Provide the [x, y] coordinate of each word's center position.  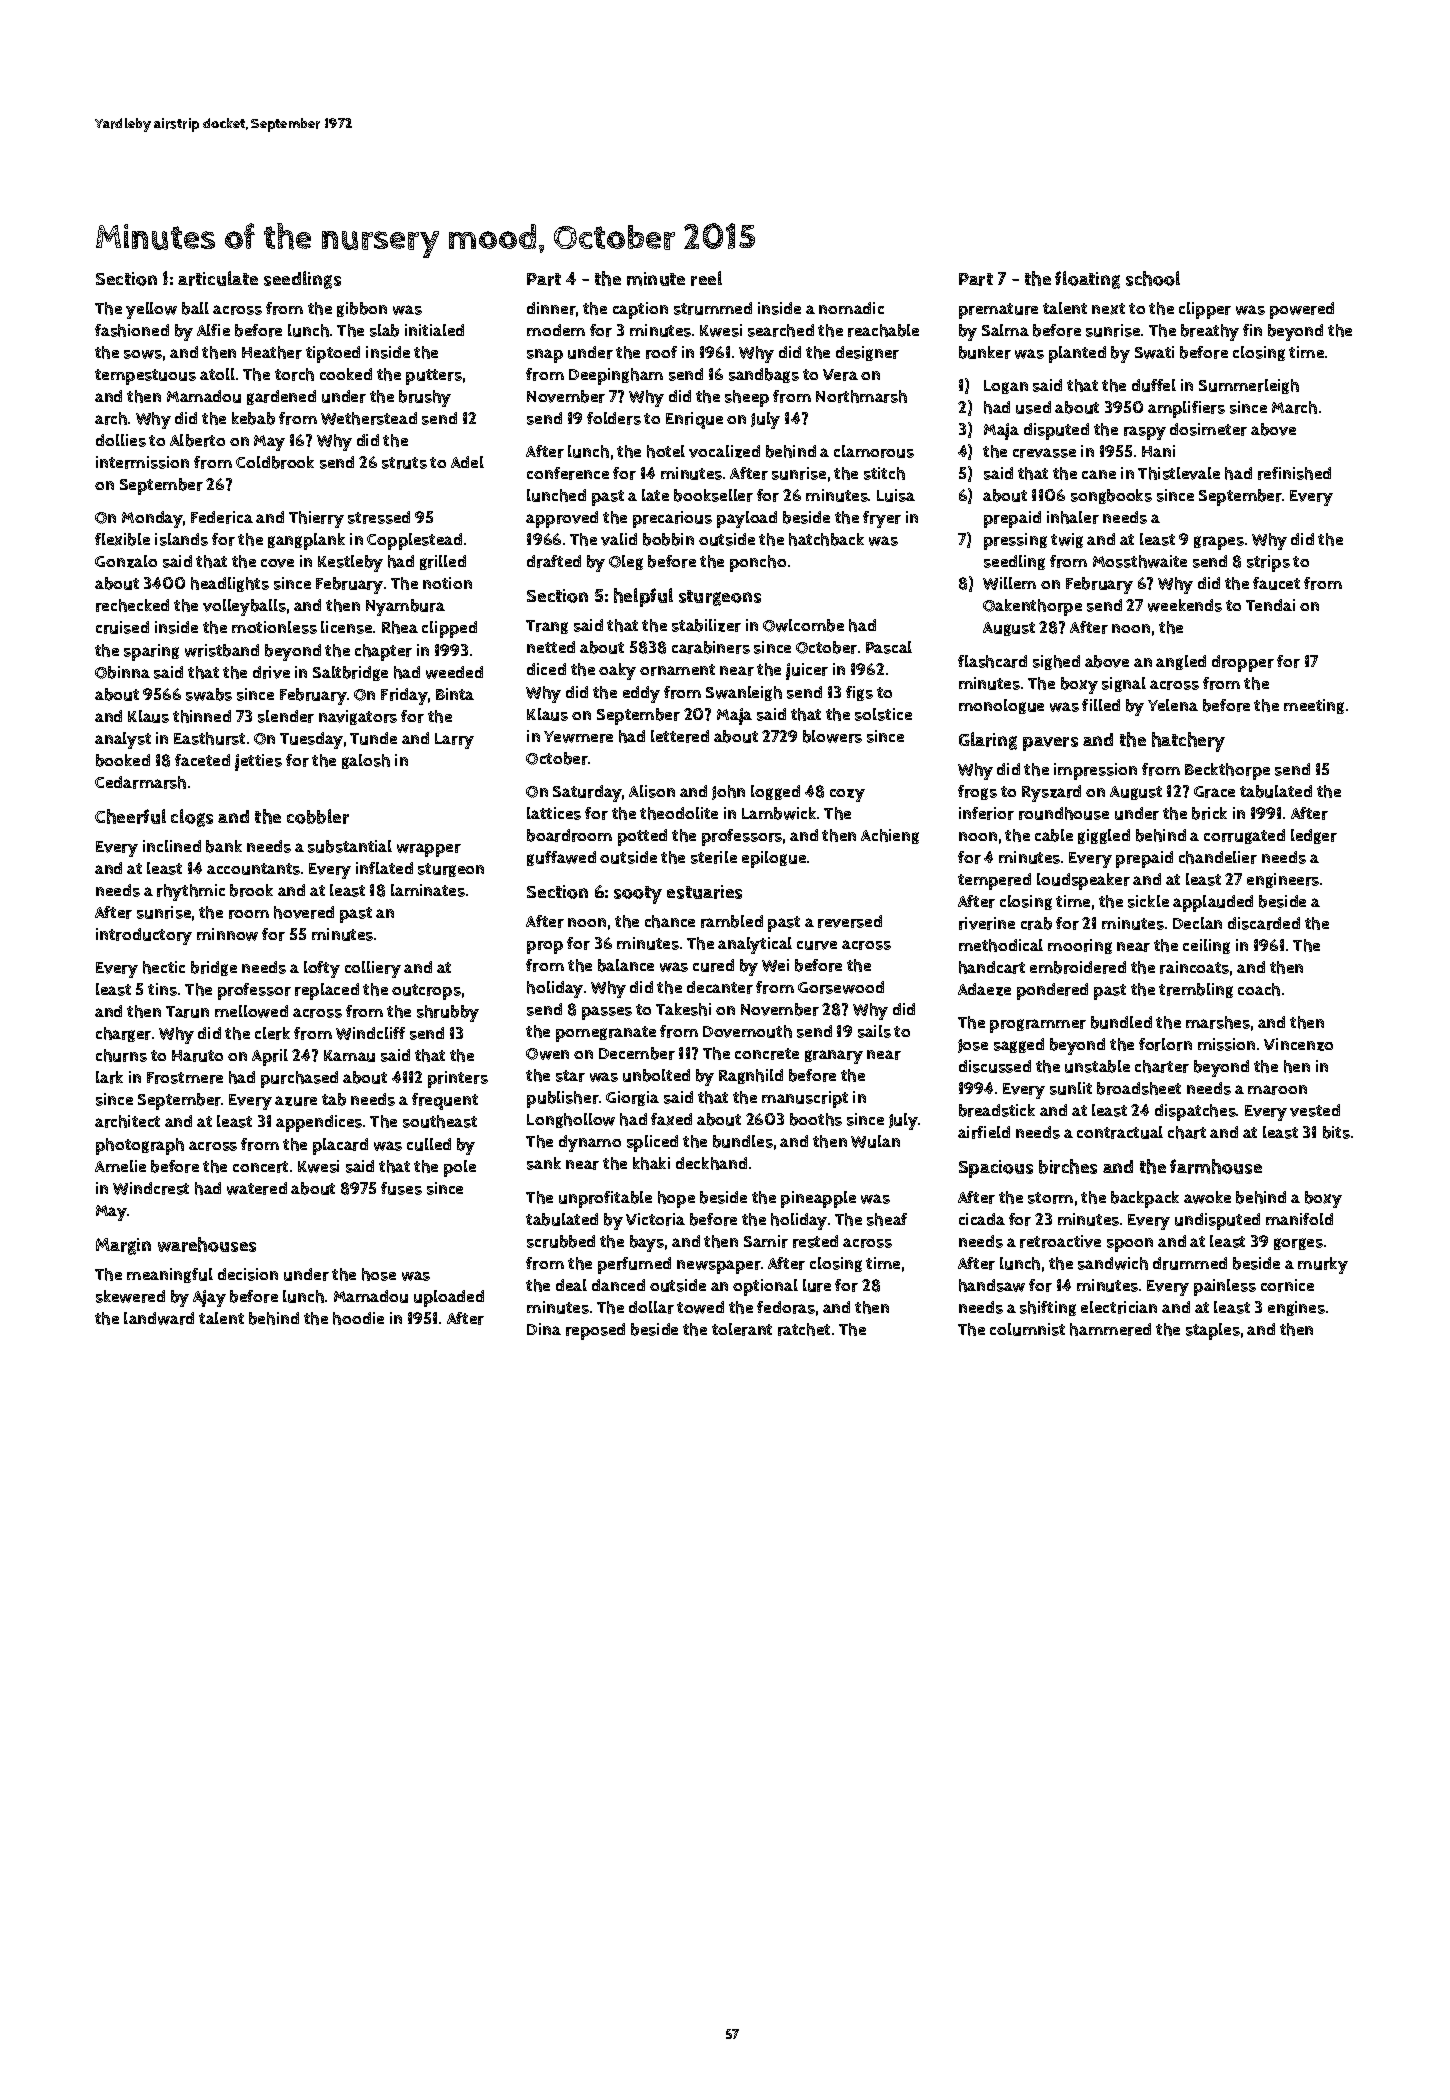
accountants [253, 869]
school [1153, 278]
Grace [1214, 792]
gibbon [362, 309]
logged [775, 792]
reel [706, 278]
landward [159, 1318]
